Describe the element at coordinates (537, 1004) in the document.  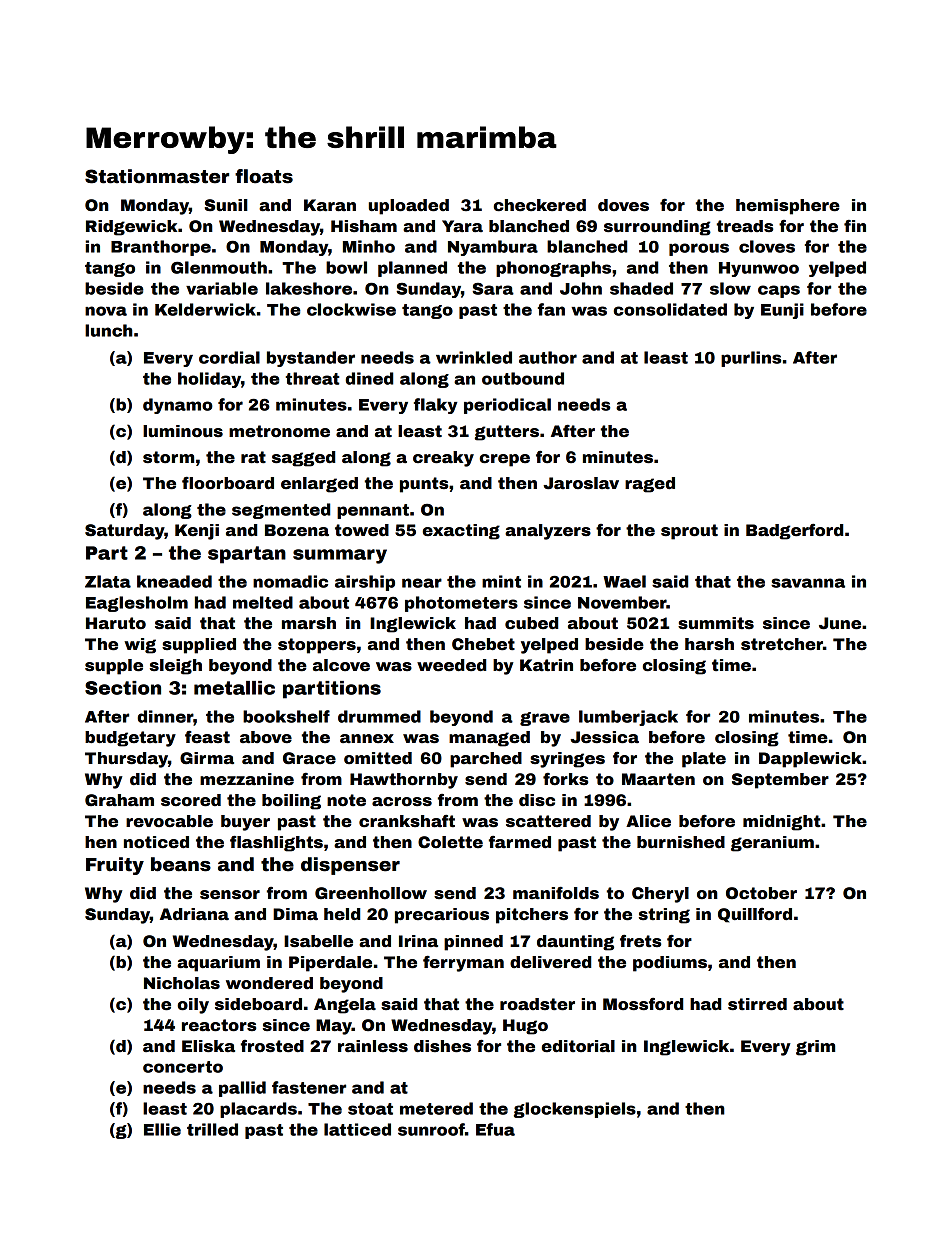
I see `roadster` at that location.
